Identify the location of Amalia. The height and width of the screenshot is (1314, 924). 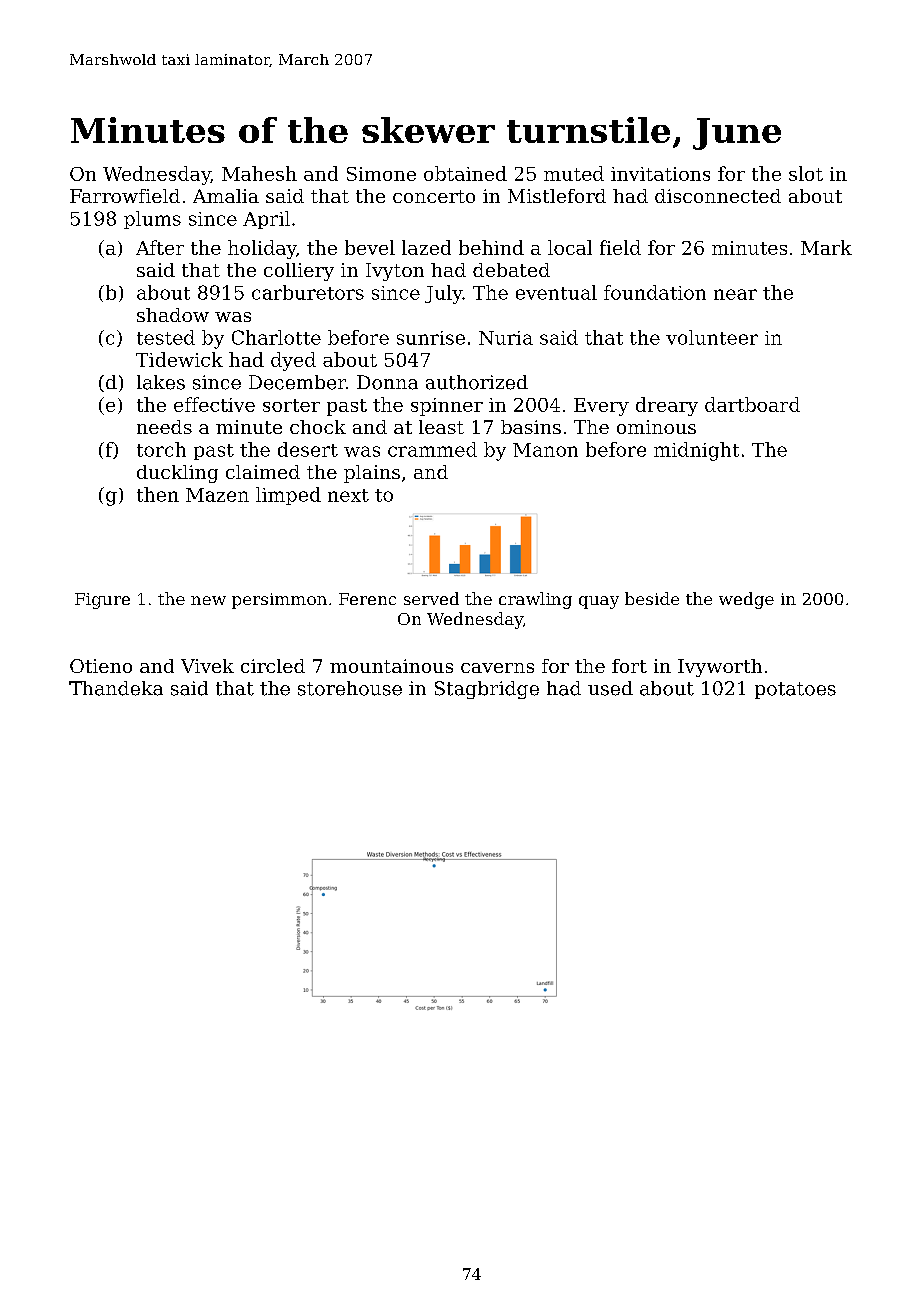
(226, 196).
